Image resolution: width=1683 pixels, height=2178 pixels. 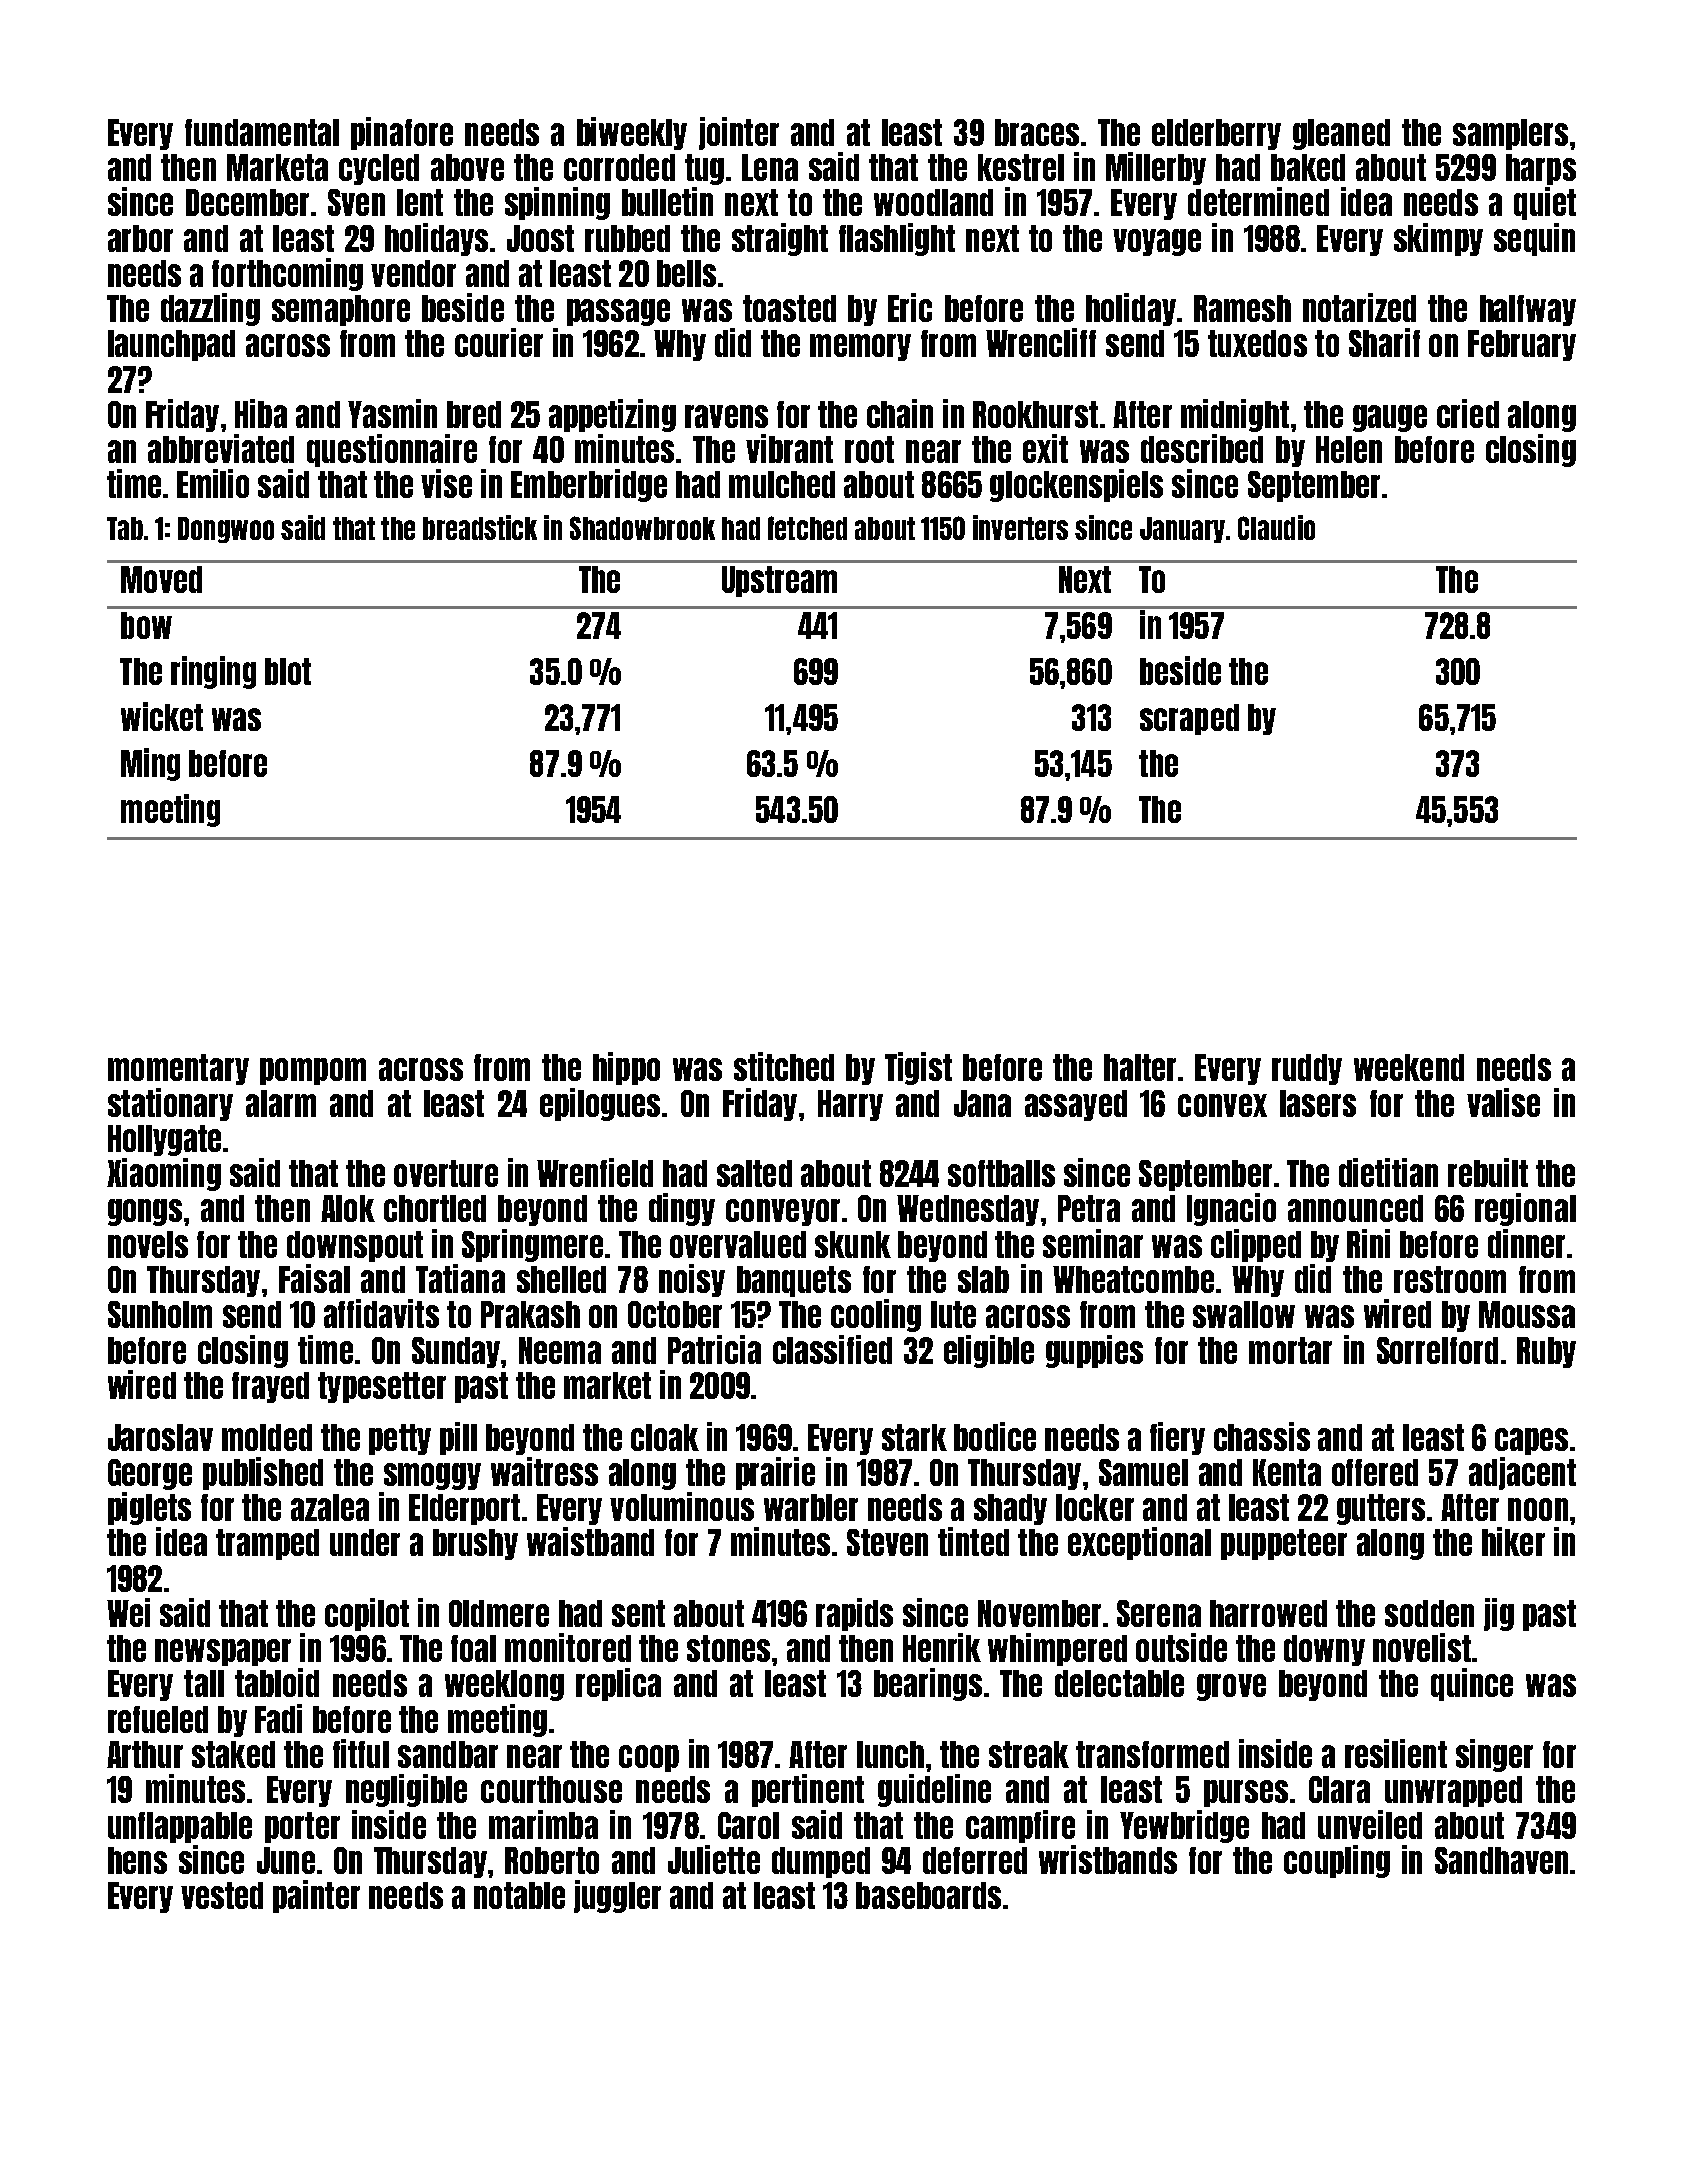 What do you see at coordinates (780, 239) in the screenshot?
I see `straight` at bounding box center [780, 239].
